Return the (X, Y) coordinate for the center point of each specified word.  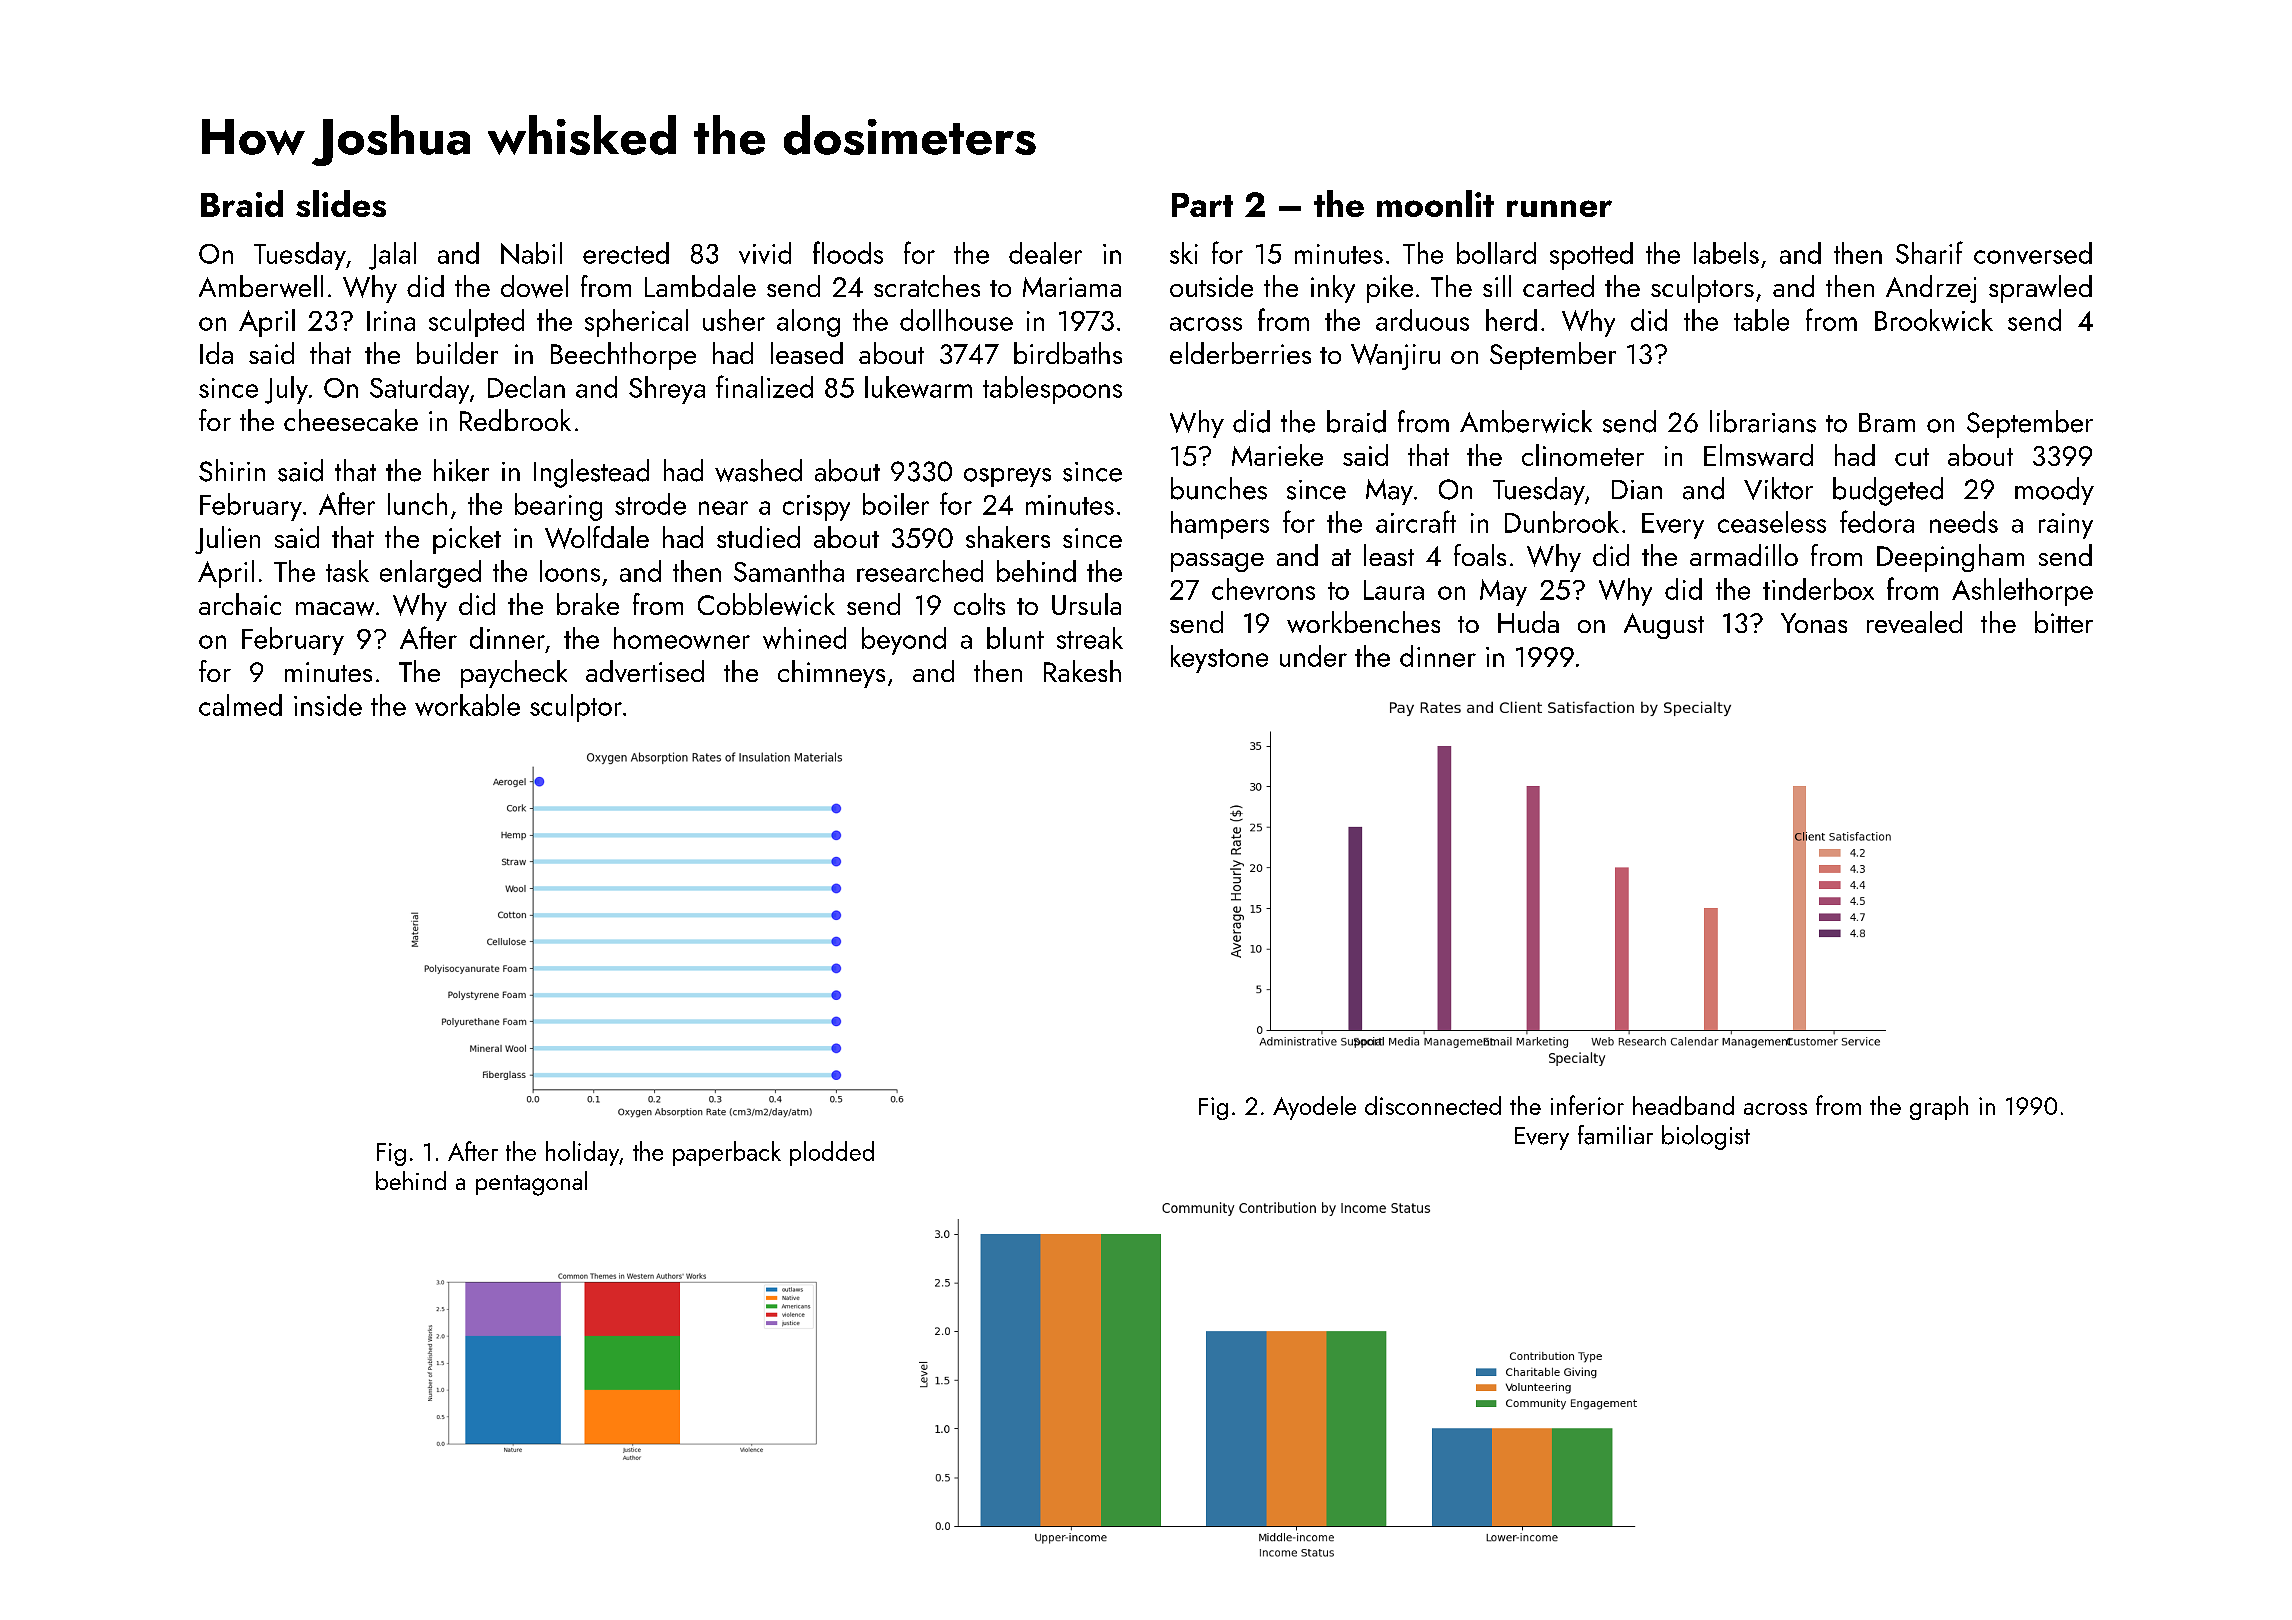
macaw (335, 609)
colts (979, 604)
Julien (227, 540)
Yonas (1814, 623)
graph (1939, 1108)
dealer (1045, 253)
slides (341, 203)
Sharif (1929, 252)
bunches (1219, 488)
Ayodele (1314, 1108)
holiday (582, 1153)
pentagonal (531, 1183)
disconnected (1433, 1105)
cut (1912, 457)
